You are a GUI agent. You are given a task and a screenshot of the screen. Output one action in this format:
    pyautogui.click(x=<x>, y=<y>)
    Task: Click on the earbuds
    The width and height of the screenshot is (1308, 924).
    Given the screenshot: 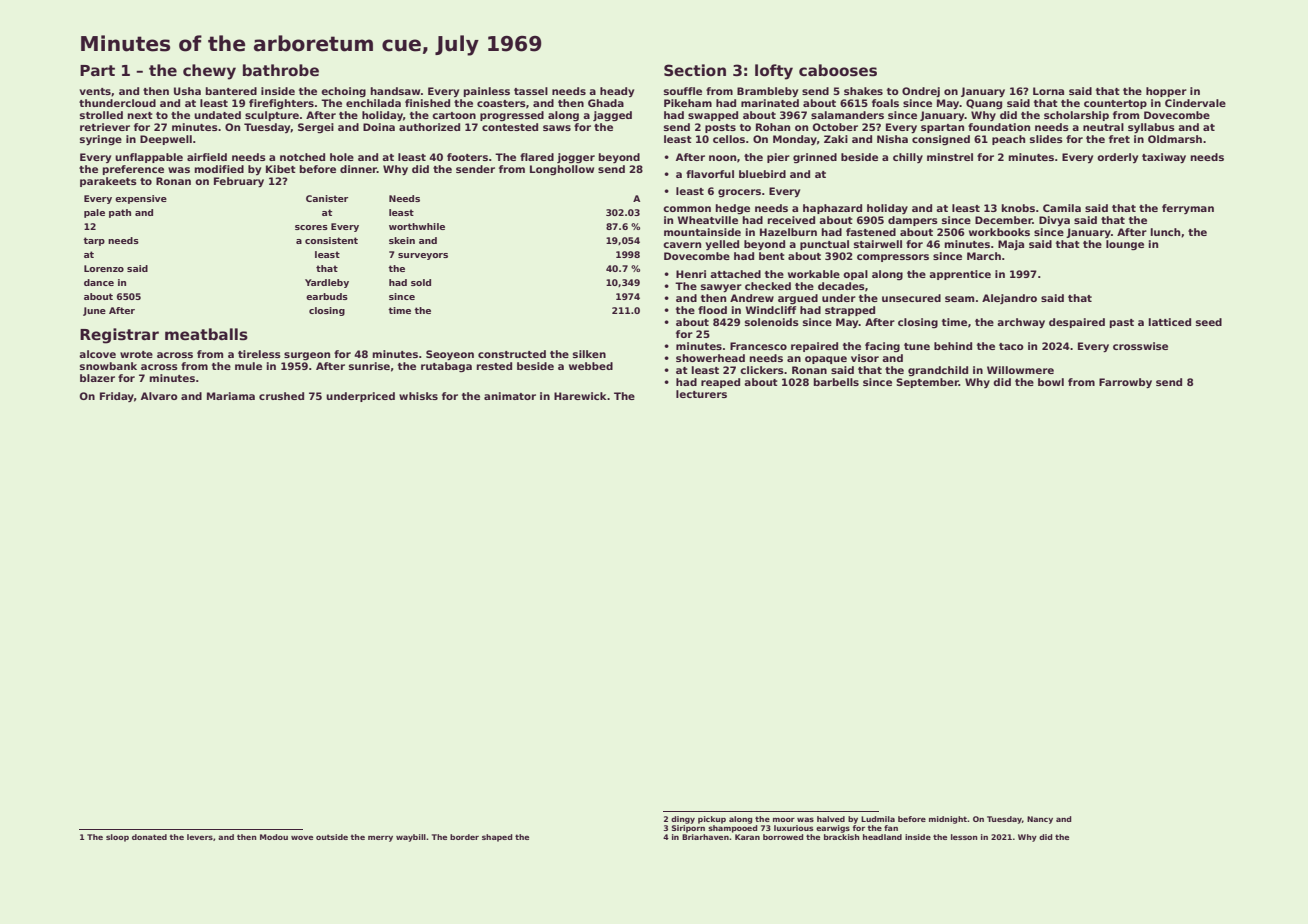 What is the action you would take?
    pyautogui.click(x=327, y=296)
